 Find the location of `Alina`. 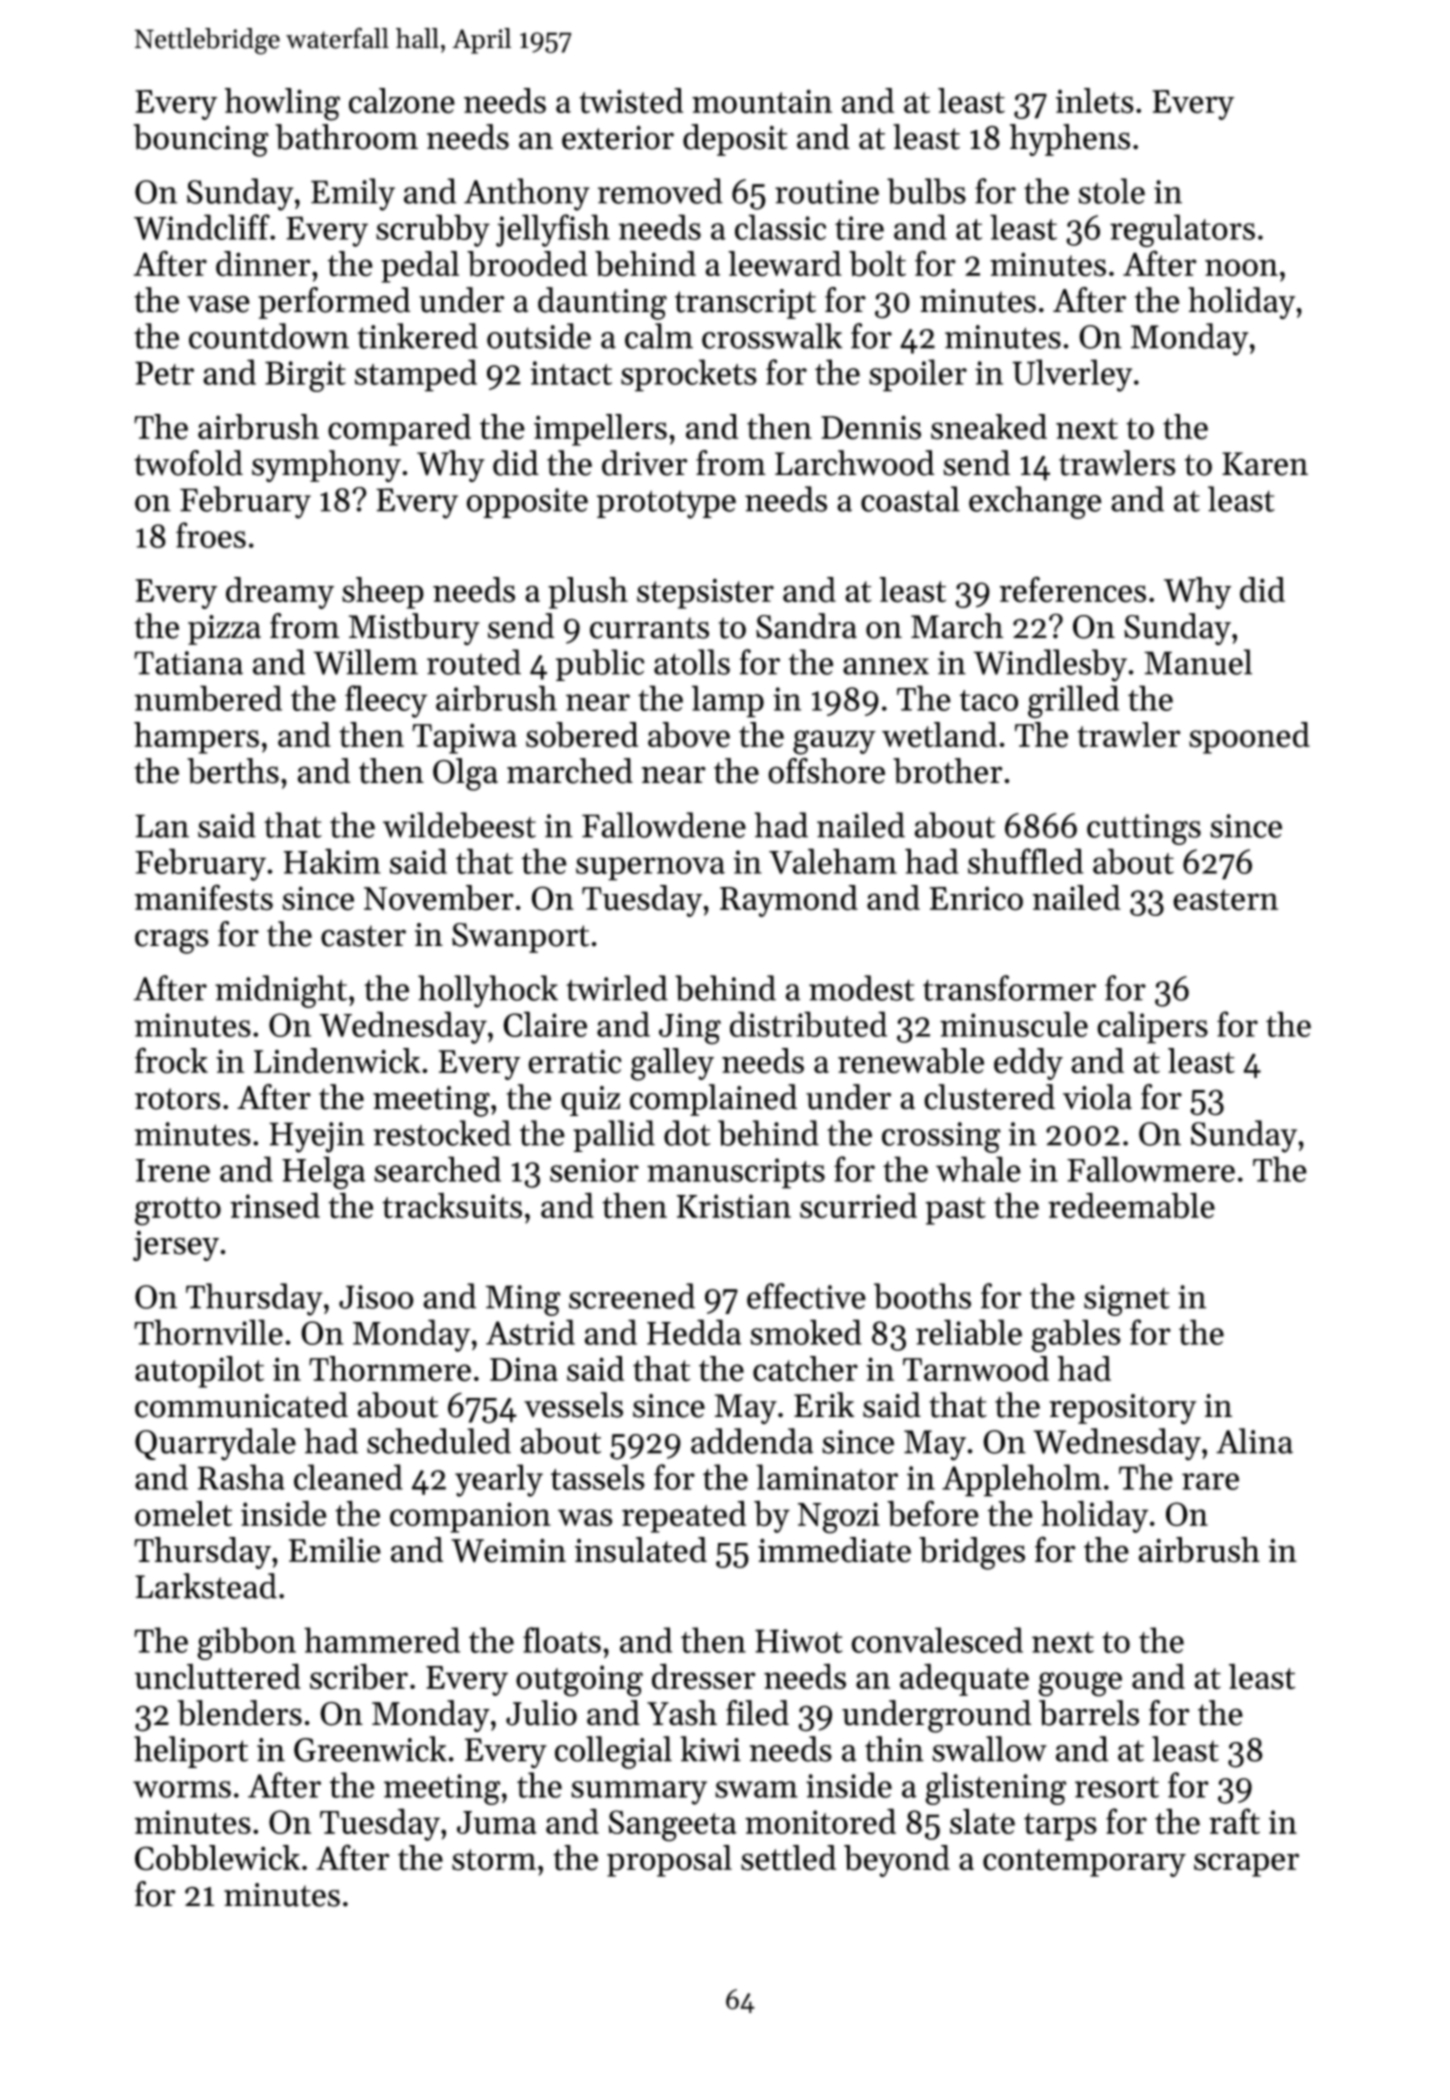

Alina is located at coordinates (1254, 1441).
